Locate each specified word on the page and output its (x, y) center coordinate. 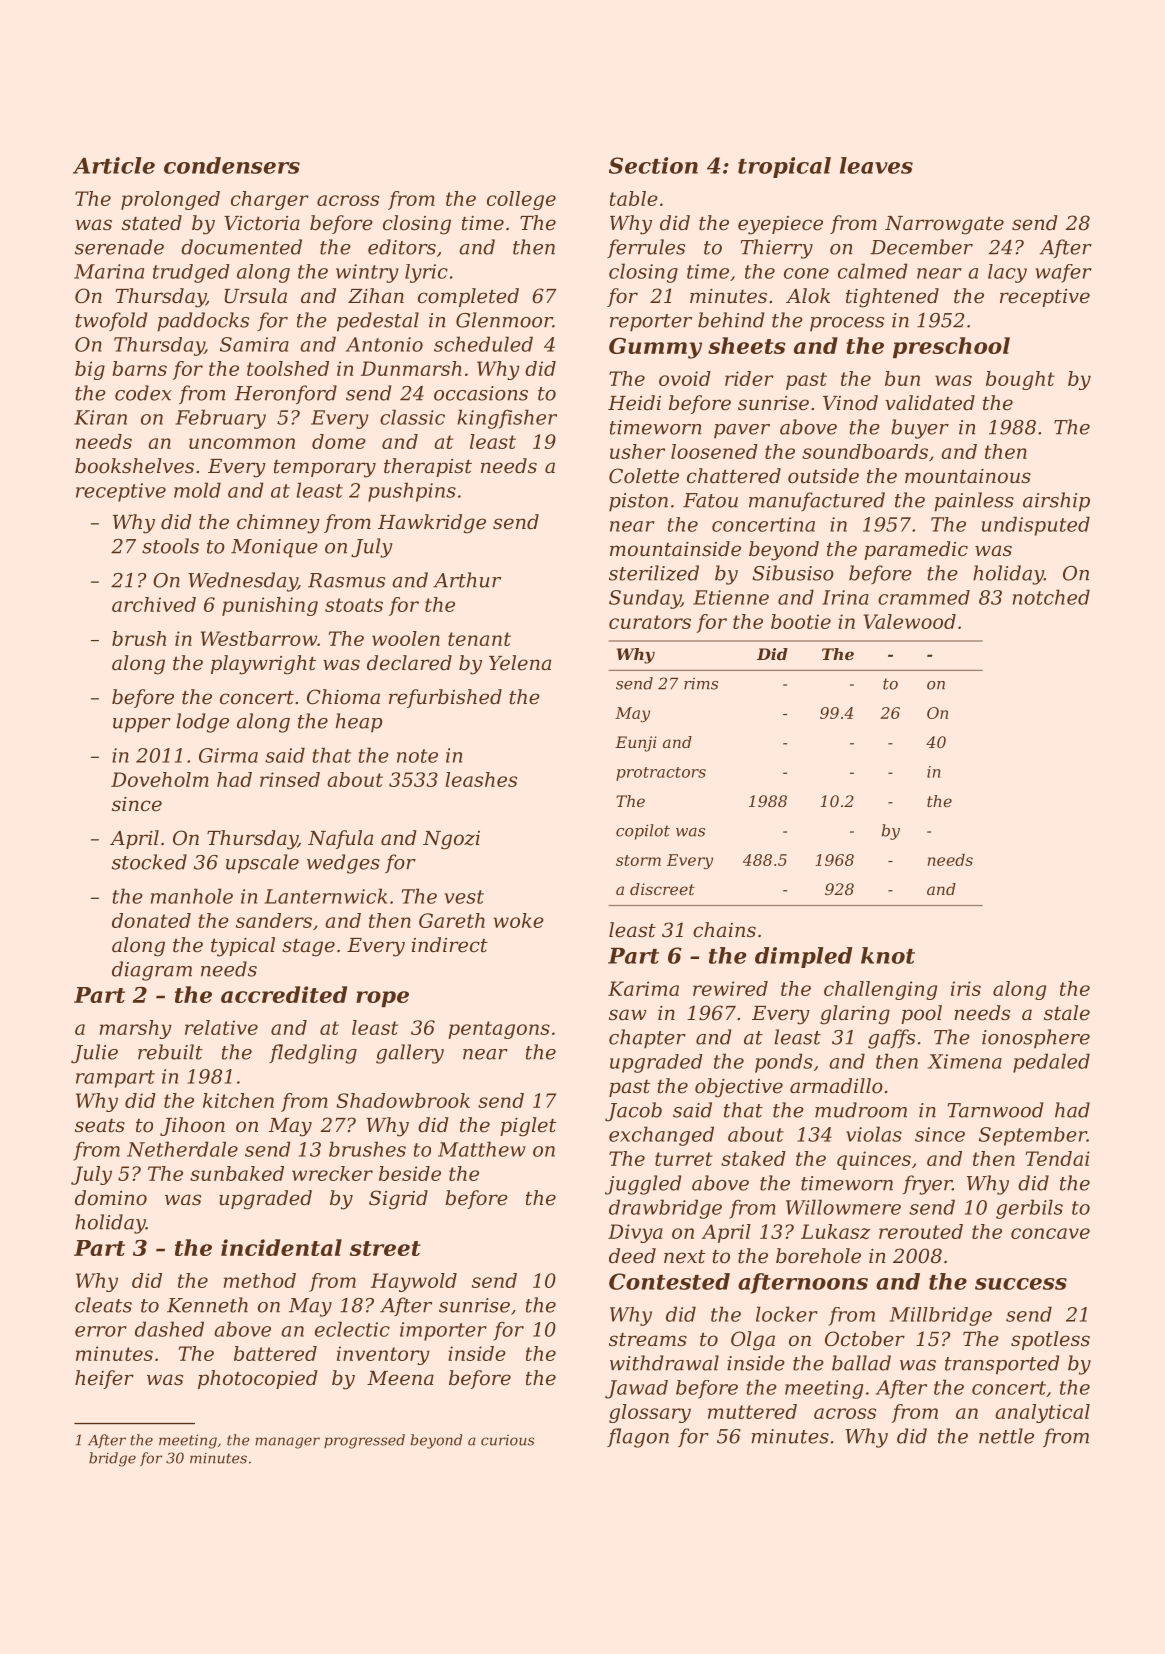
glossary (650, 1413)
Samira (254, 344)
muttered (752, 1411)
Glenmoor (504, 320)
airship (1056, 502)
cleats (103, 1305)
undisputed (1036, 526)
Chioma (343, 697)
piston (638, 502)
